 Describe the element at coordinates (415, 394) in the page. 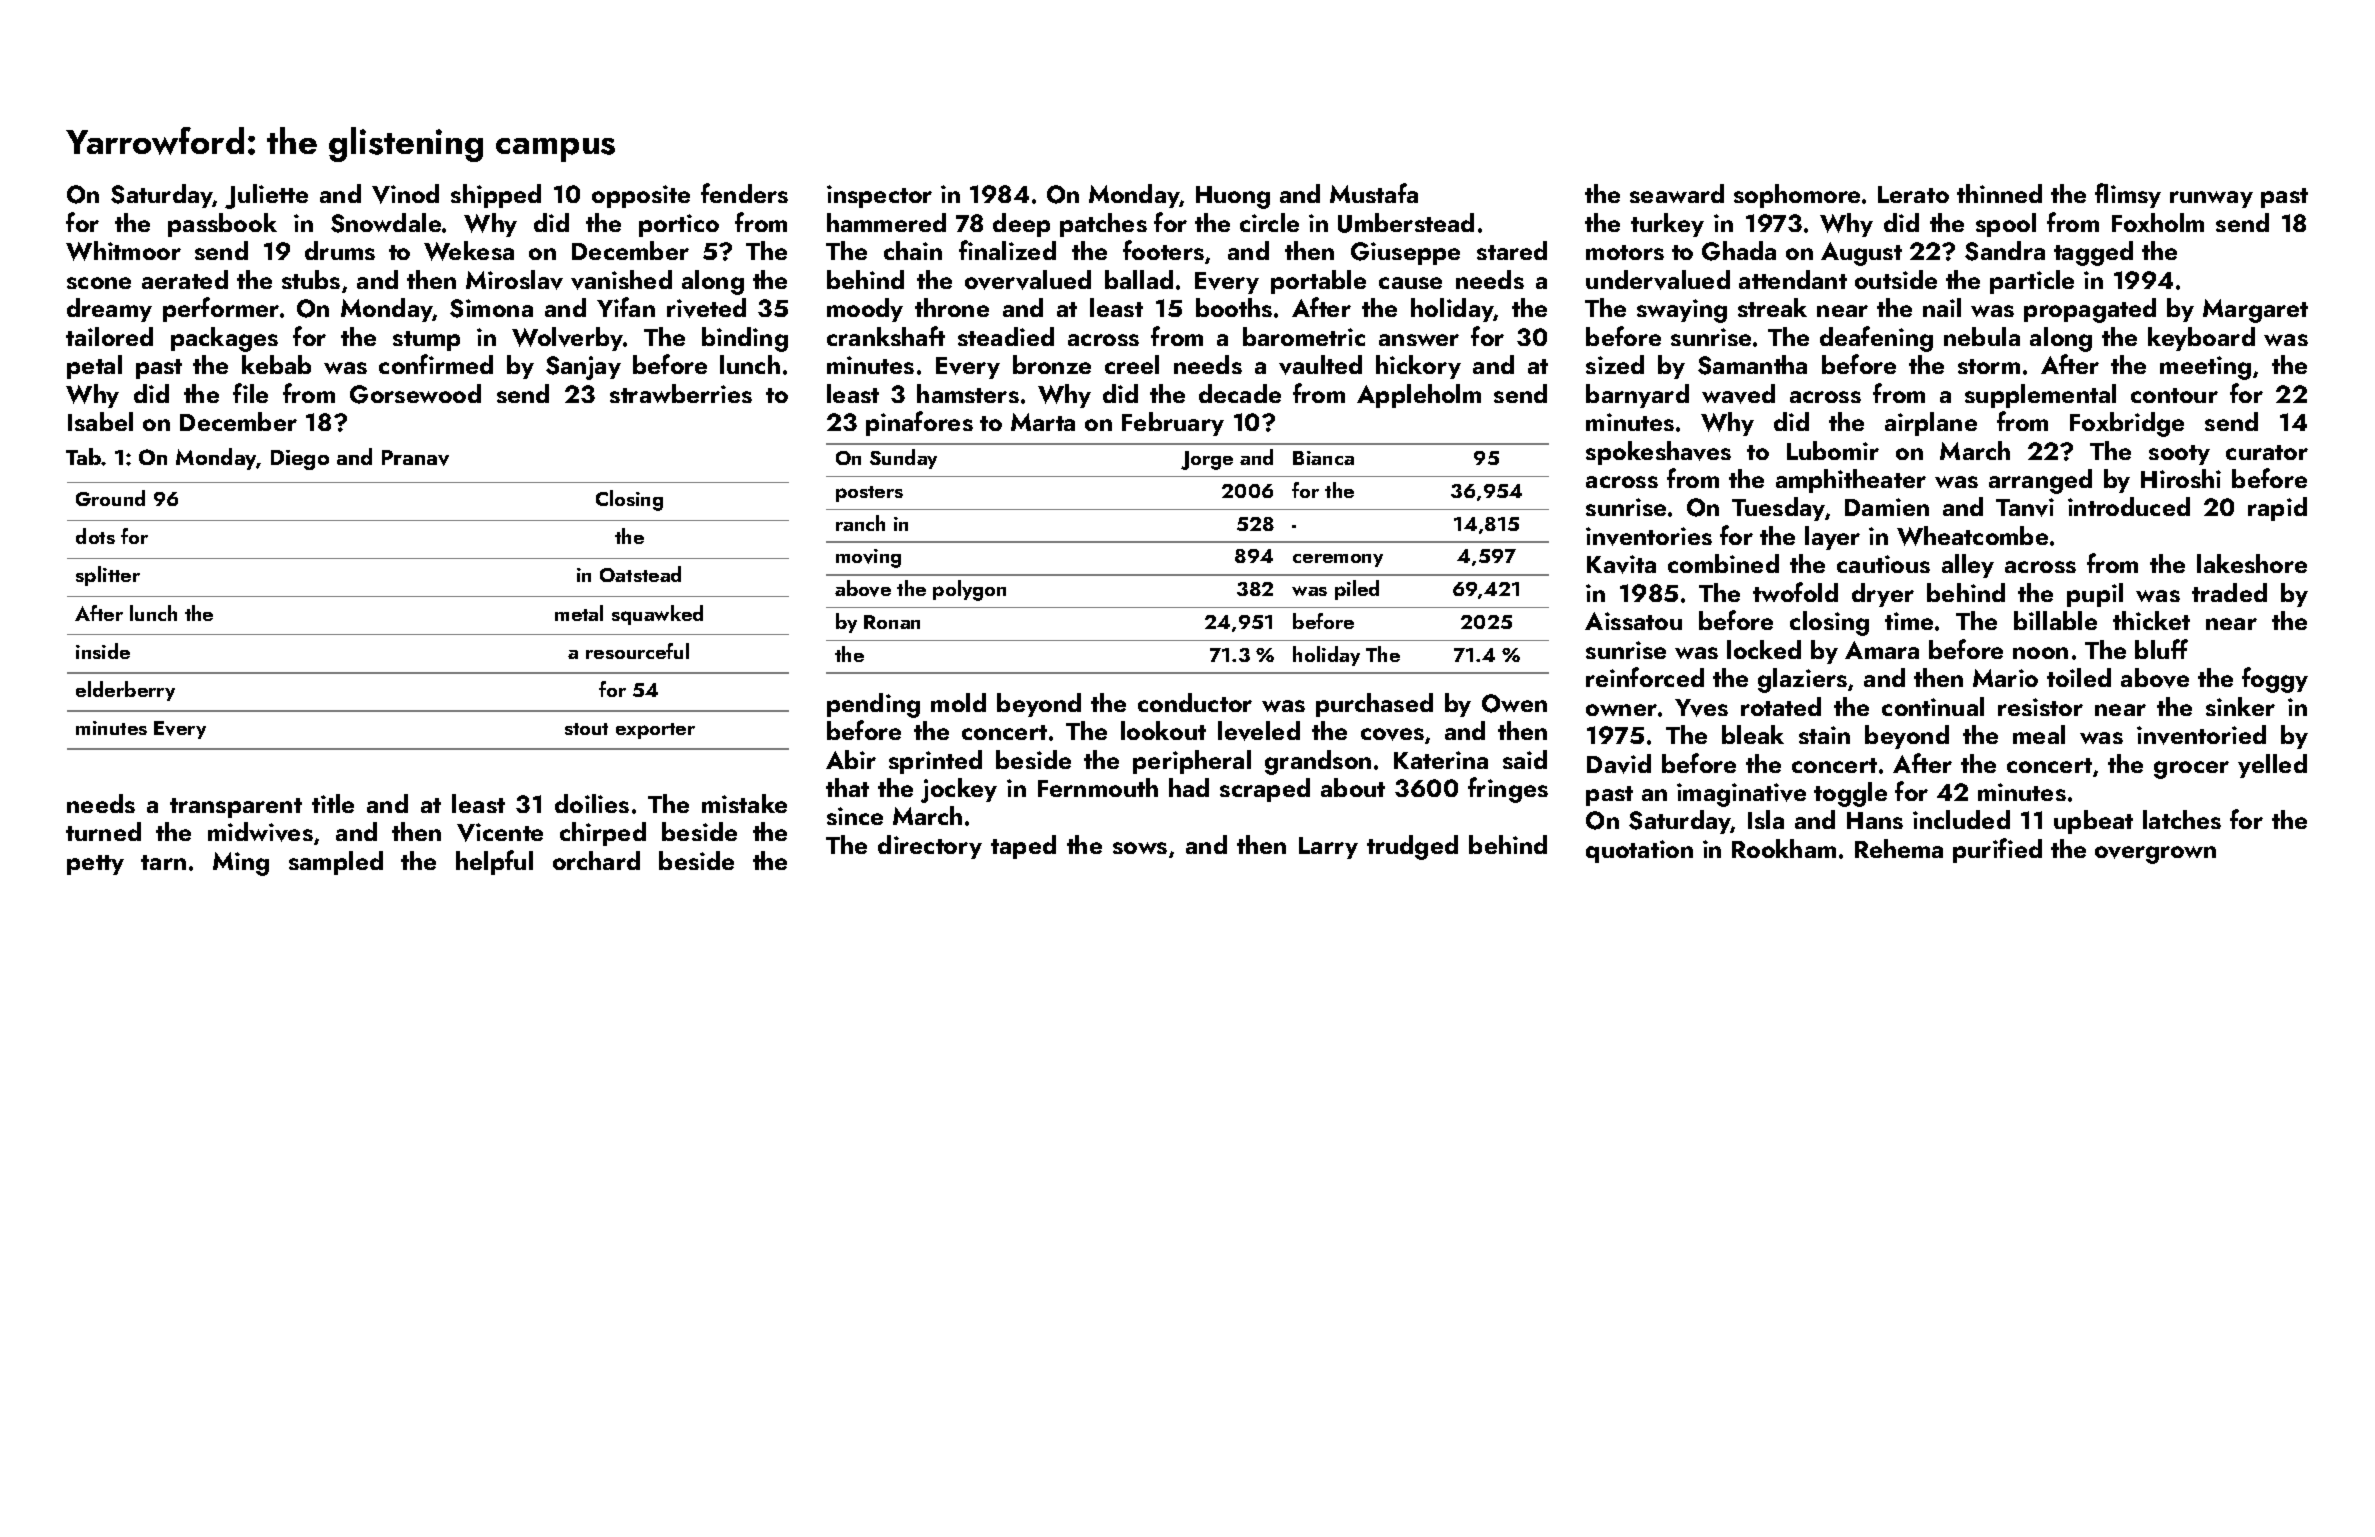

I see `Gorsewood` at that location.
